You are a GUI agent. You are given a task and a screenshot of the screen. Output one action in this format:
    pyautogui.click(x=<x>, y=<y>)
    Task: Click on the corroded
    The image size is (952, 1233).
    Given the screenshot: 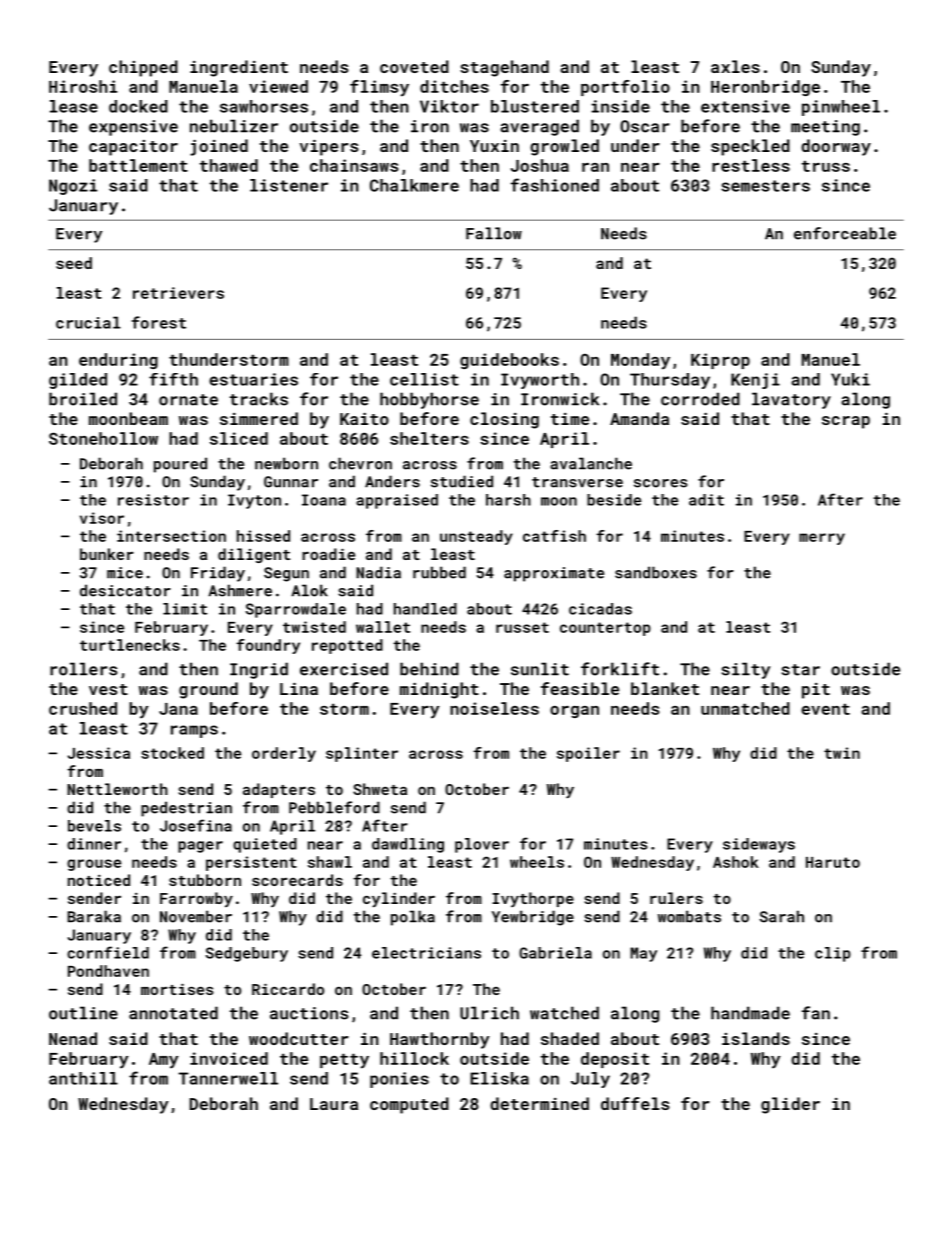 What is the action you would take?
    pyautogui.click(x=700, y=399)
